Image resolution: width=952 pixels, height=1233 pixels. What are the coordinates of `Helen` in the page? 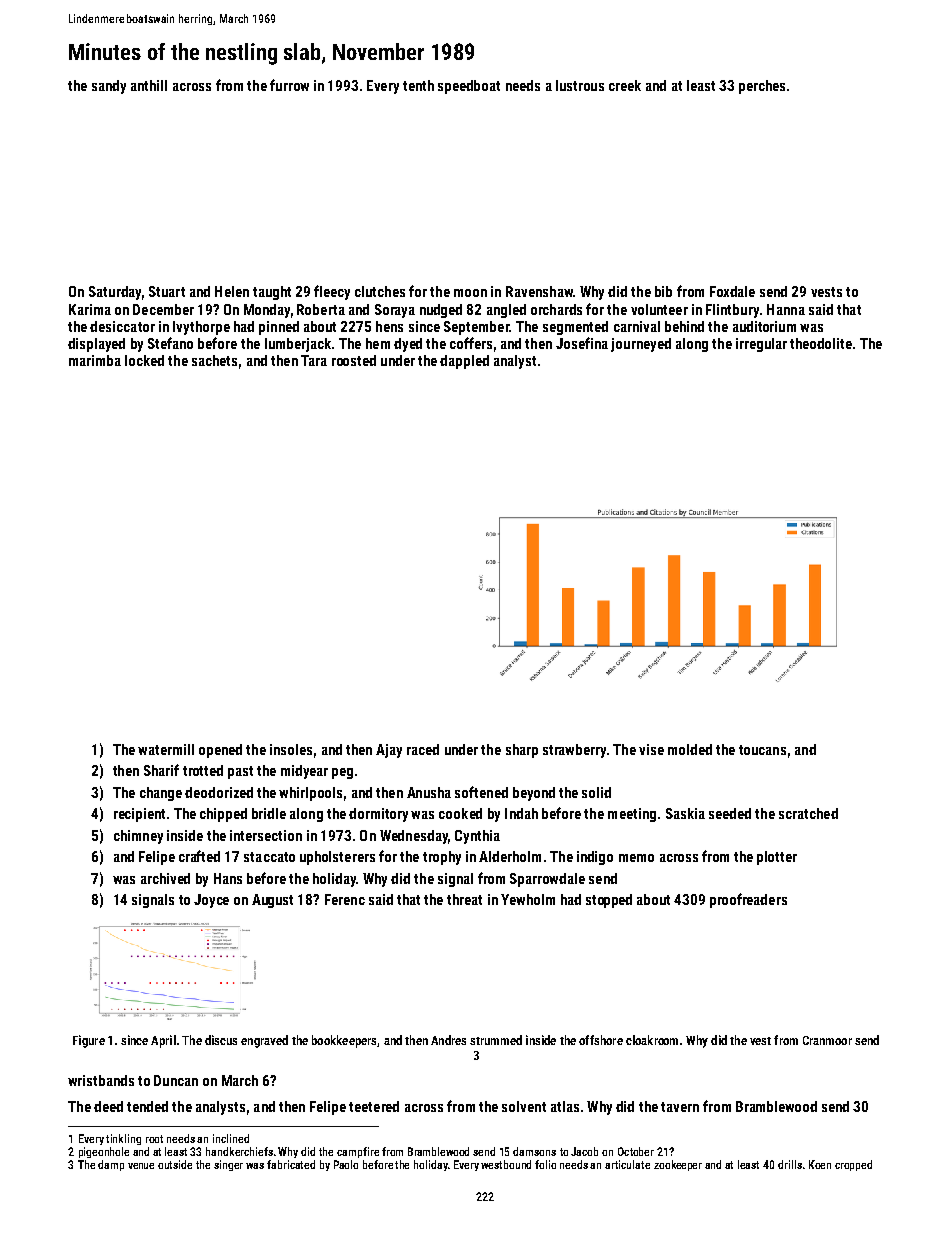 It's located at (232, 291).
